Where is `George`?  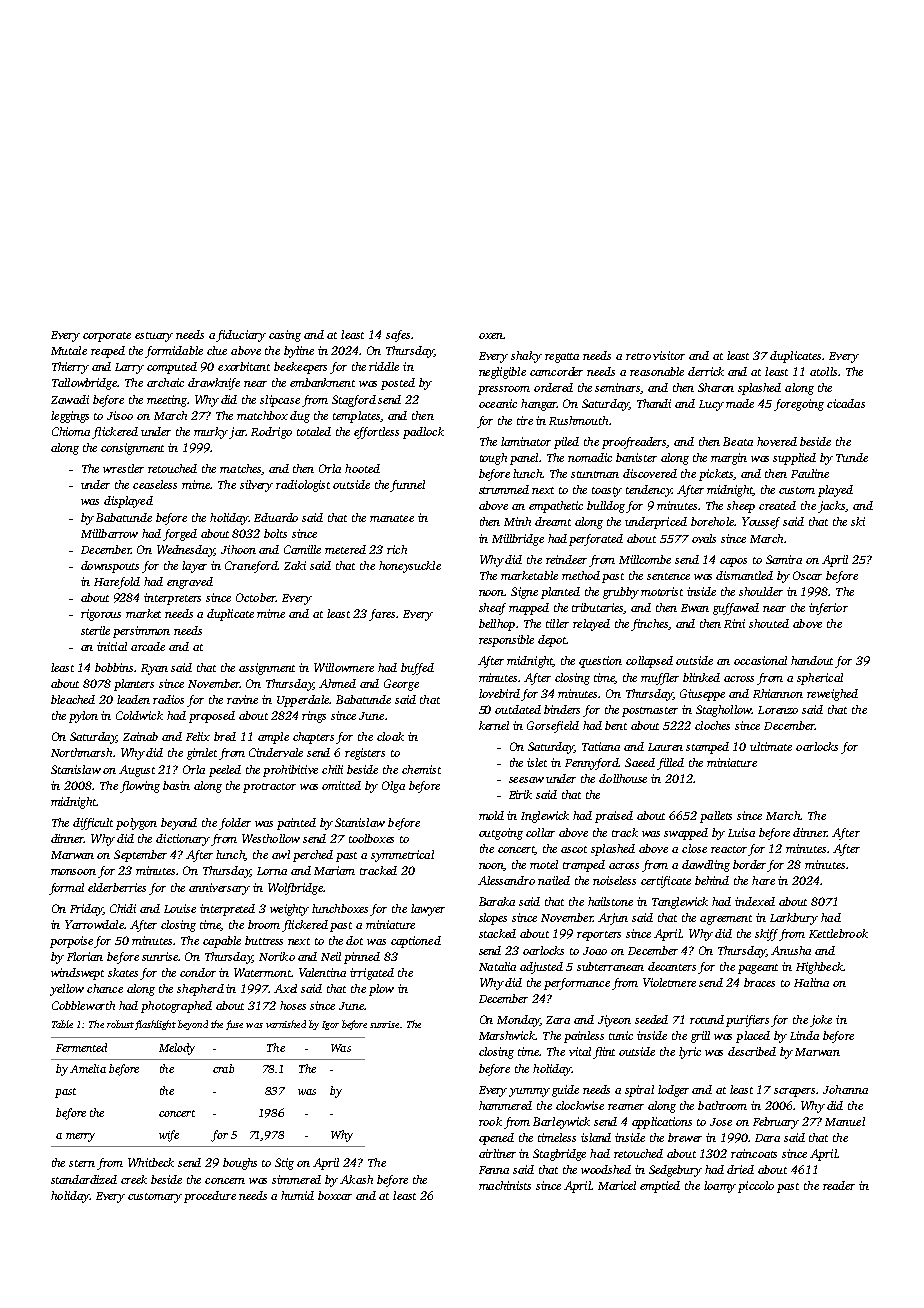
George is located at coordinates (401, 685).
